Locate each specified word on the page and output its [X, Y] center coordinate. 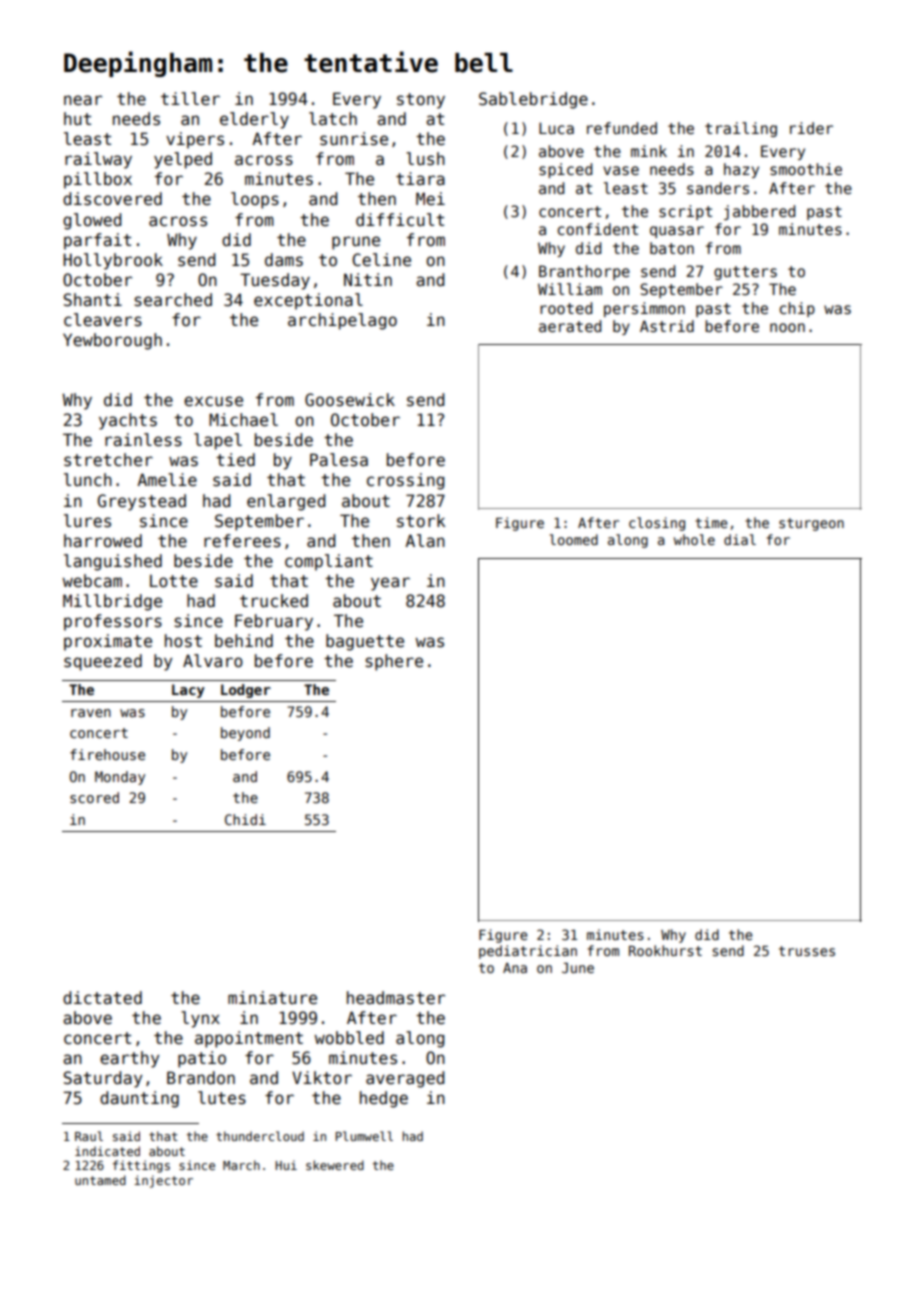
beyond [245, 734]
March [241, 1165]
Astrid [667, 326]
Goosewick [350, 400]
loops [255, 200]
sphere [394, 662]
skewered [335, 1165]
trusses [807, 951]
